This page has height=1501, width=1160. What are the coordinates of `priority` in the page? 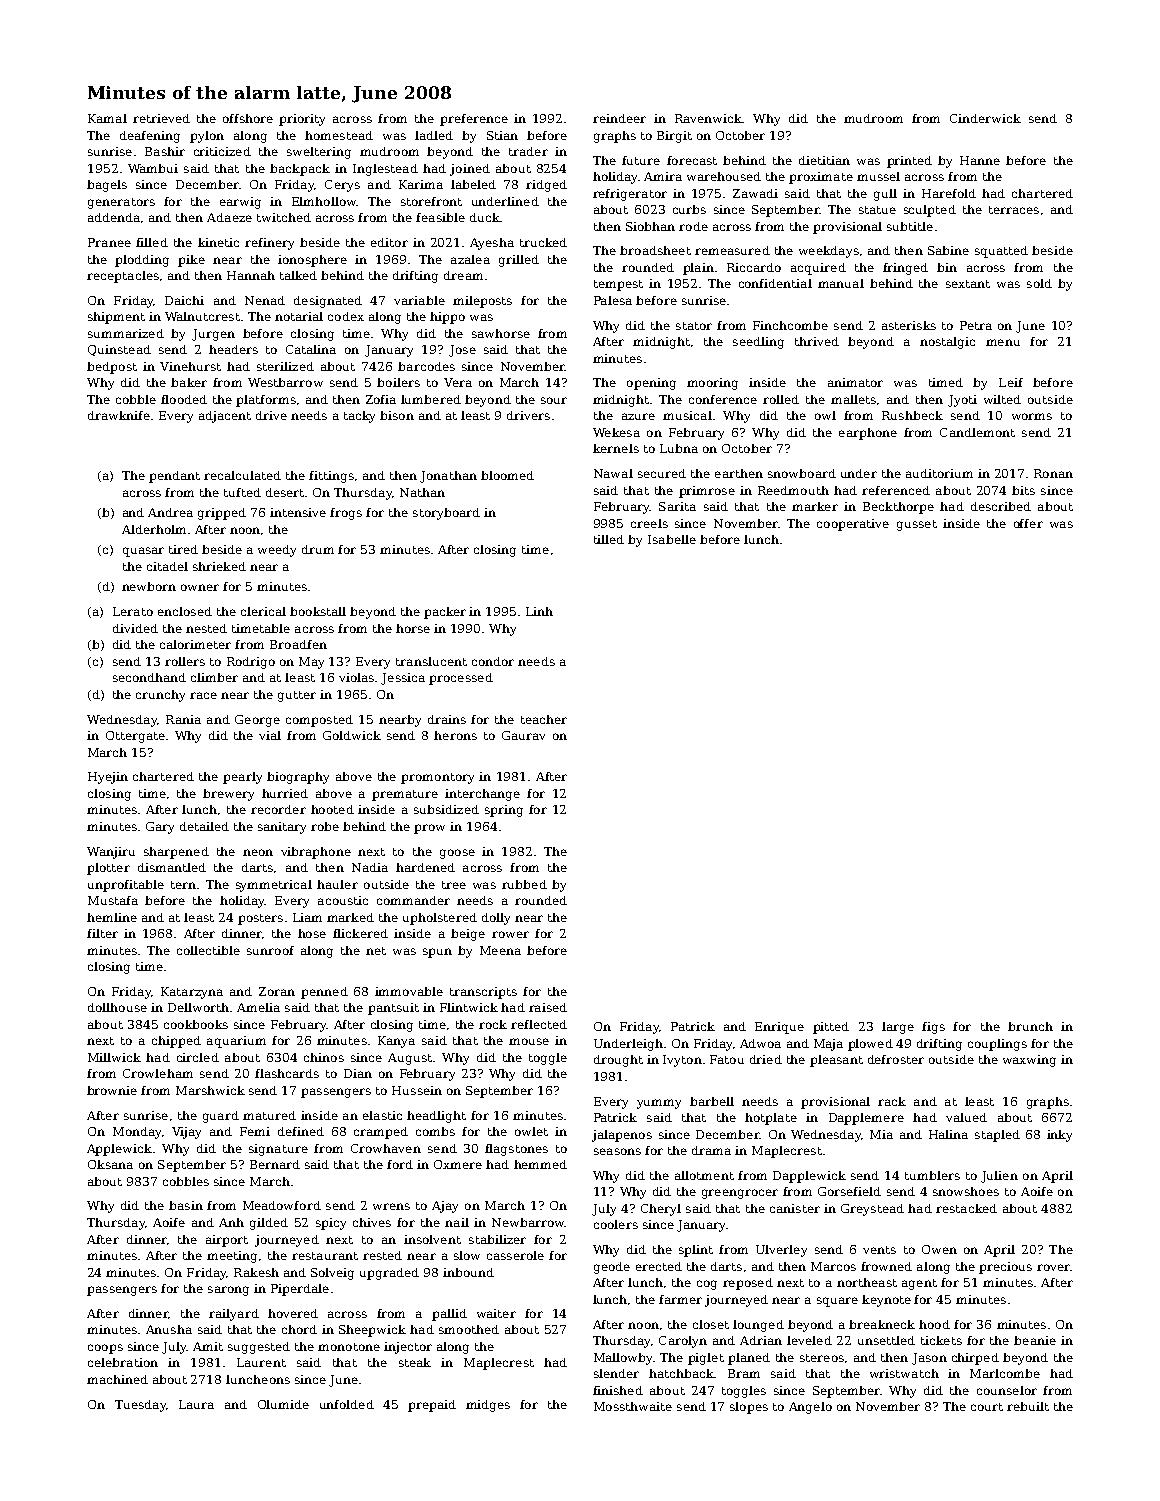 It's located at (302, 120).
